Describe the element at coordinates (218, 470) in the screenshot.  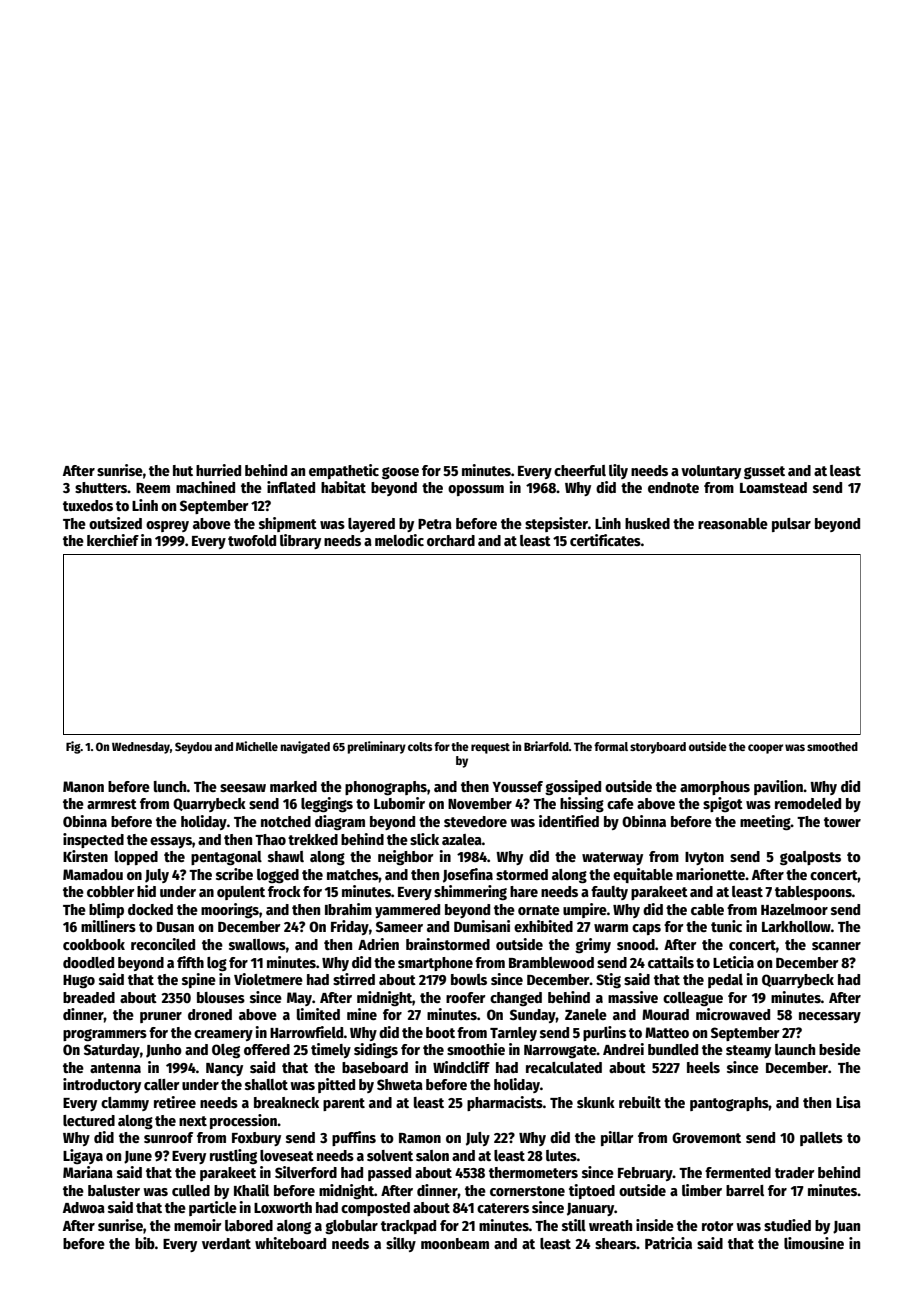
I see `hurried` at that location.
